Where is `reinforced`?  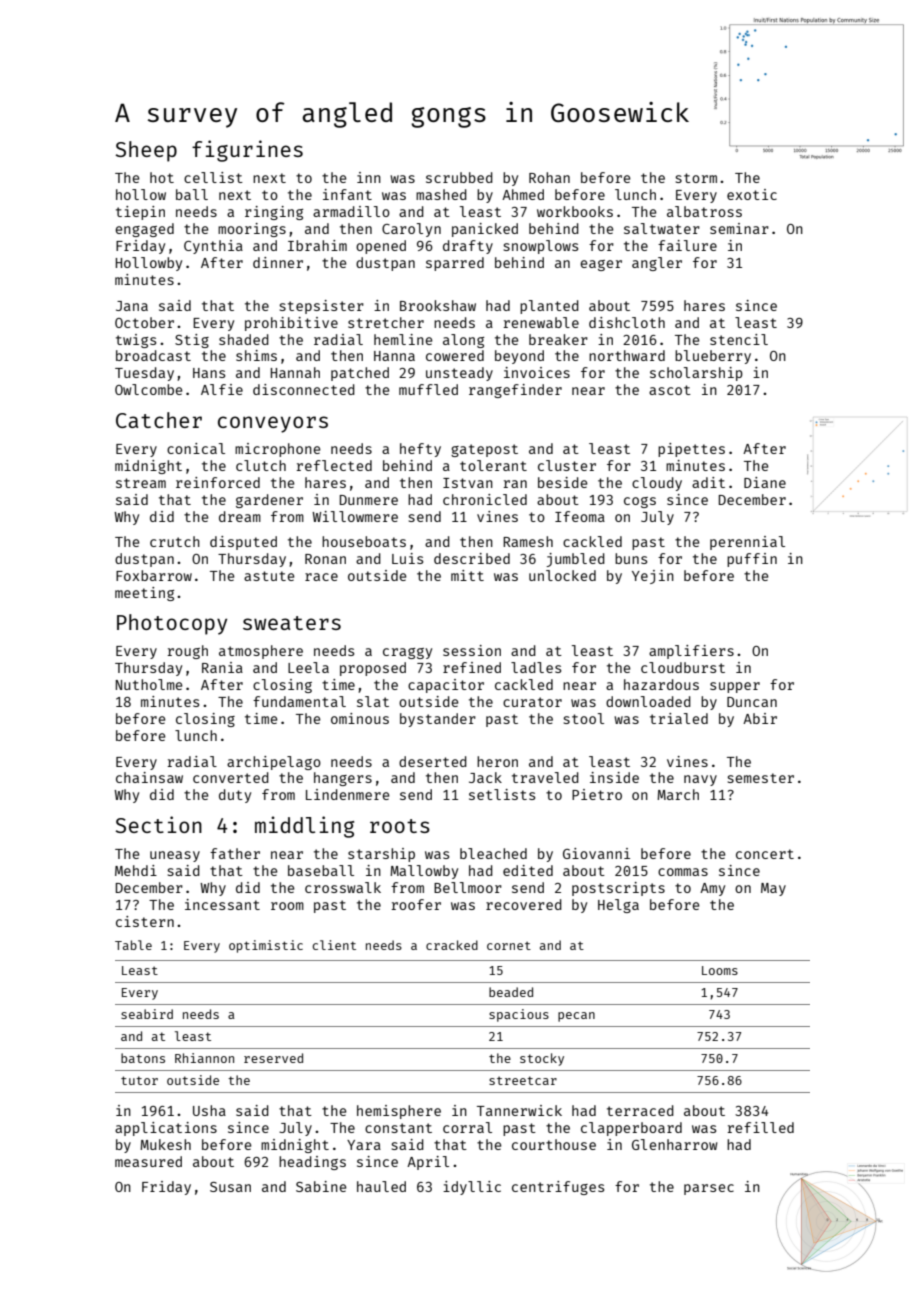 reinforced is located at coordinates (218, 482).
